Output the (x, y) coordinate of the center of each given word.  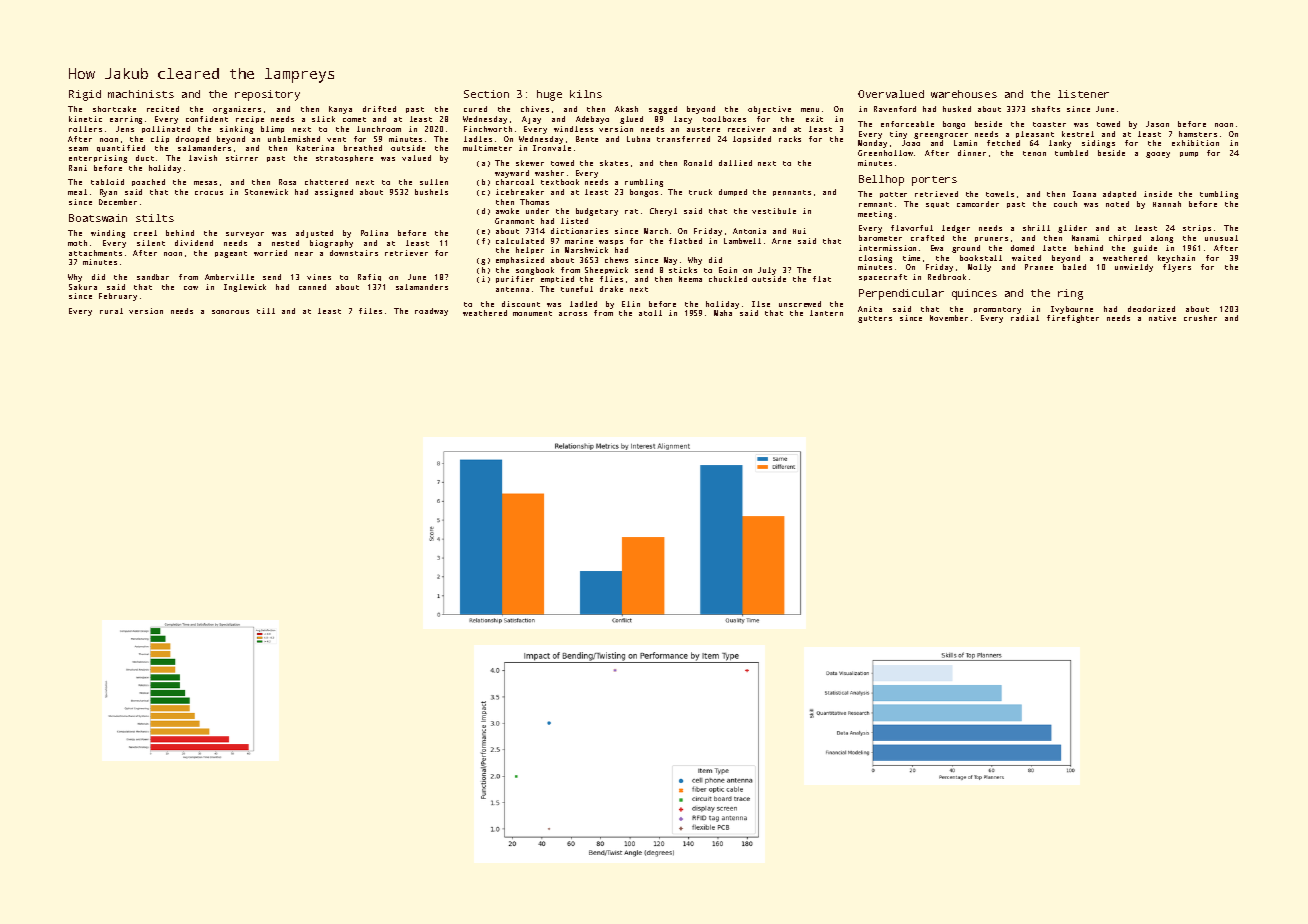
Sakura (83, 287)
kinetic (85, 119)
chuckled (728, 279)
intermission (887, 248)
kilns (586, 94)
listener (1083, 94)
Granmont (514, 221)
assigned (334, 193)
